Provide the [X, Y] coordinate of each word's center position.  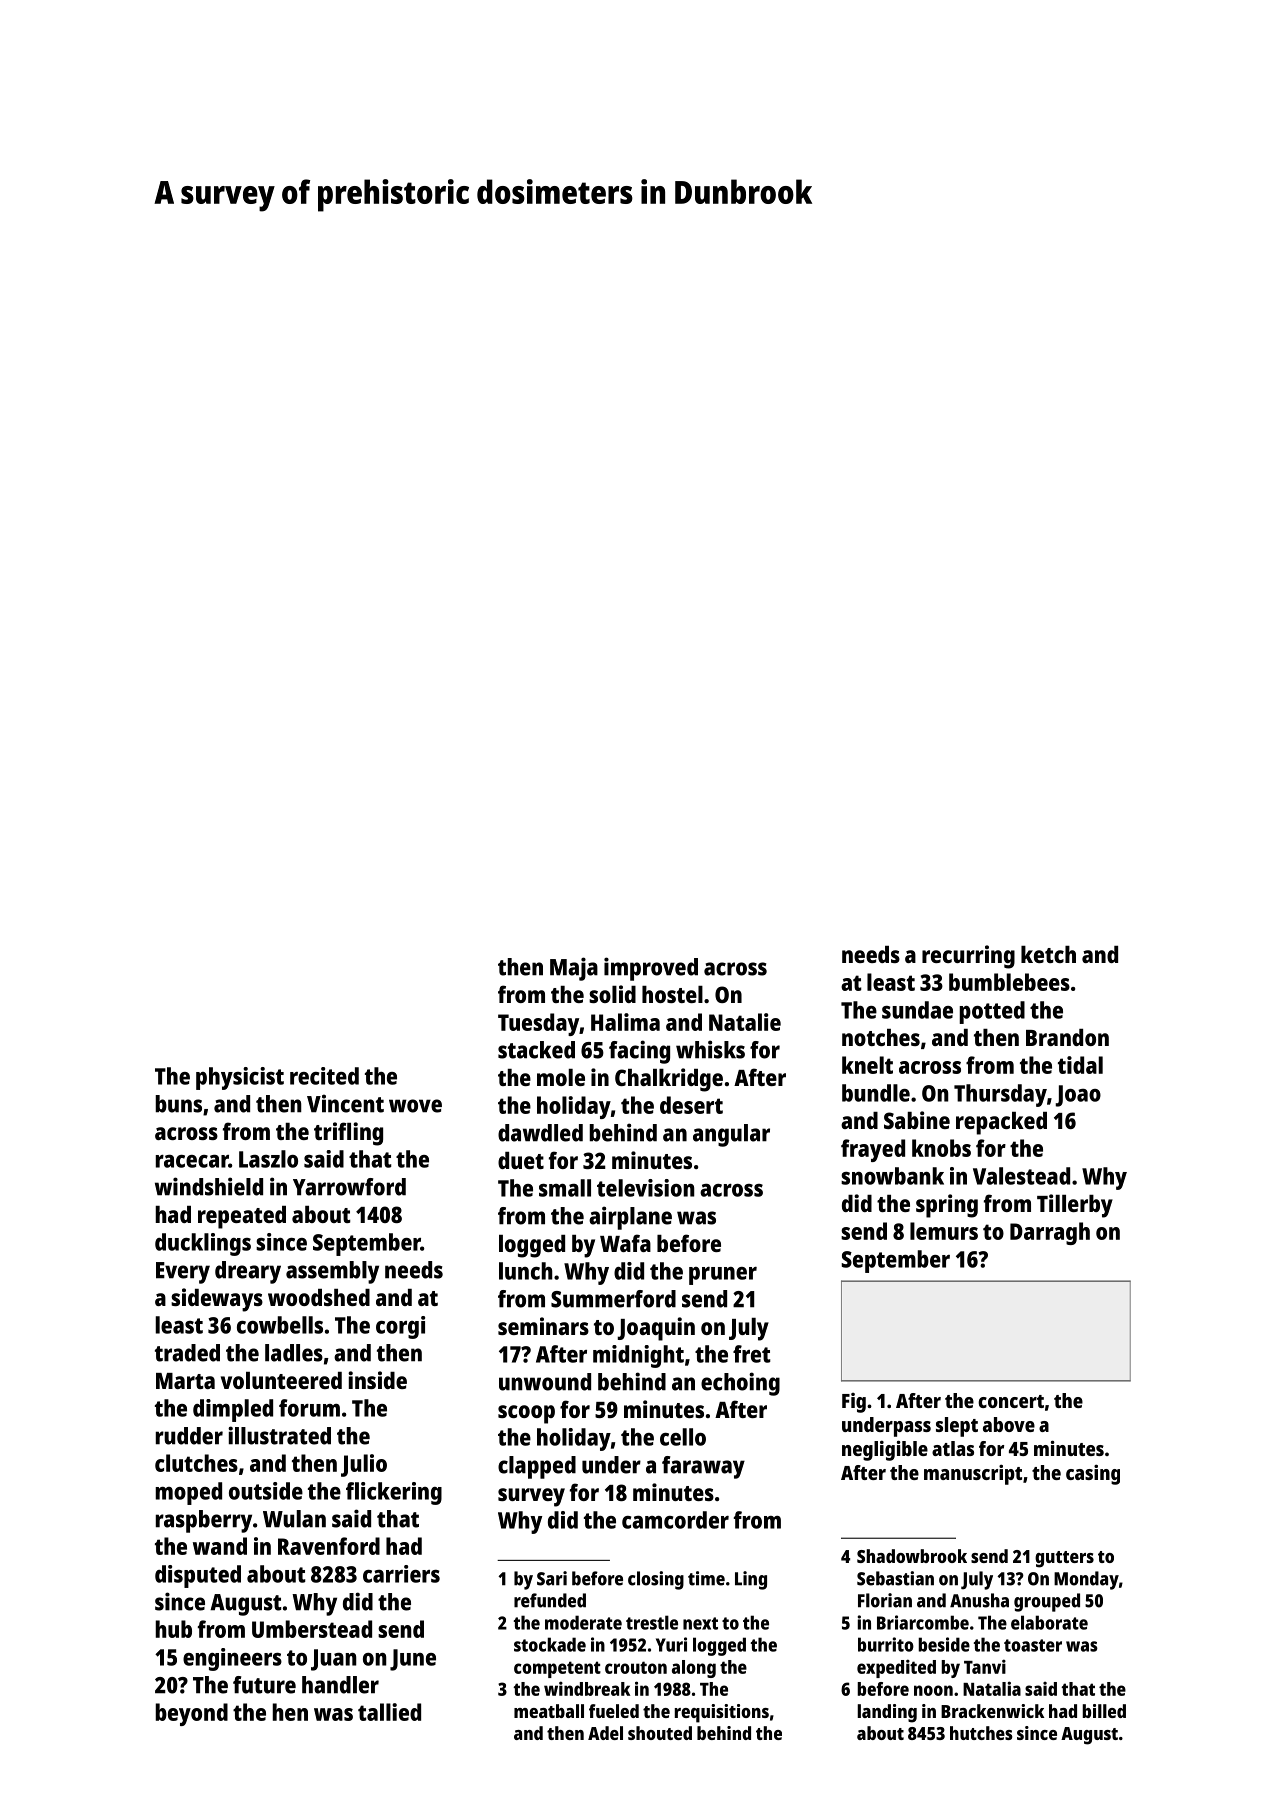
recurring [968, 957]
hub [173, 1629]
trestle [652, 1622]
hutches [981, 1733]
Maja [574, 969]
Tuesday [538, 1024]
